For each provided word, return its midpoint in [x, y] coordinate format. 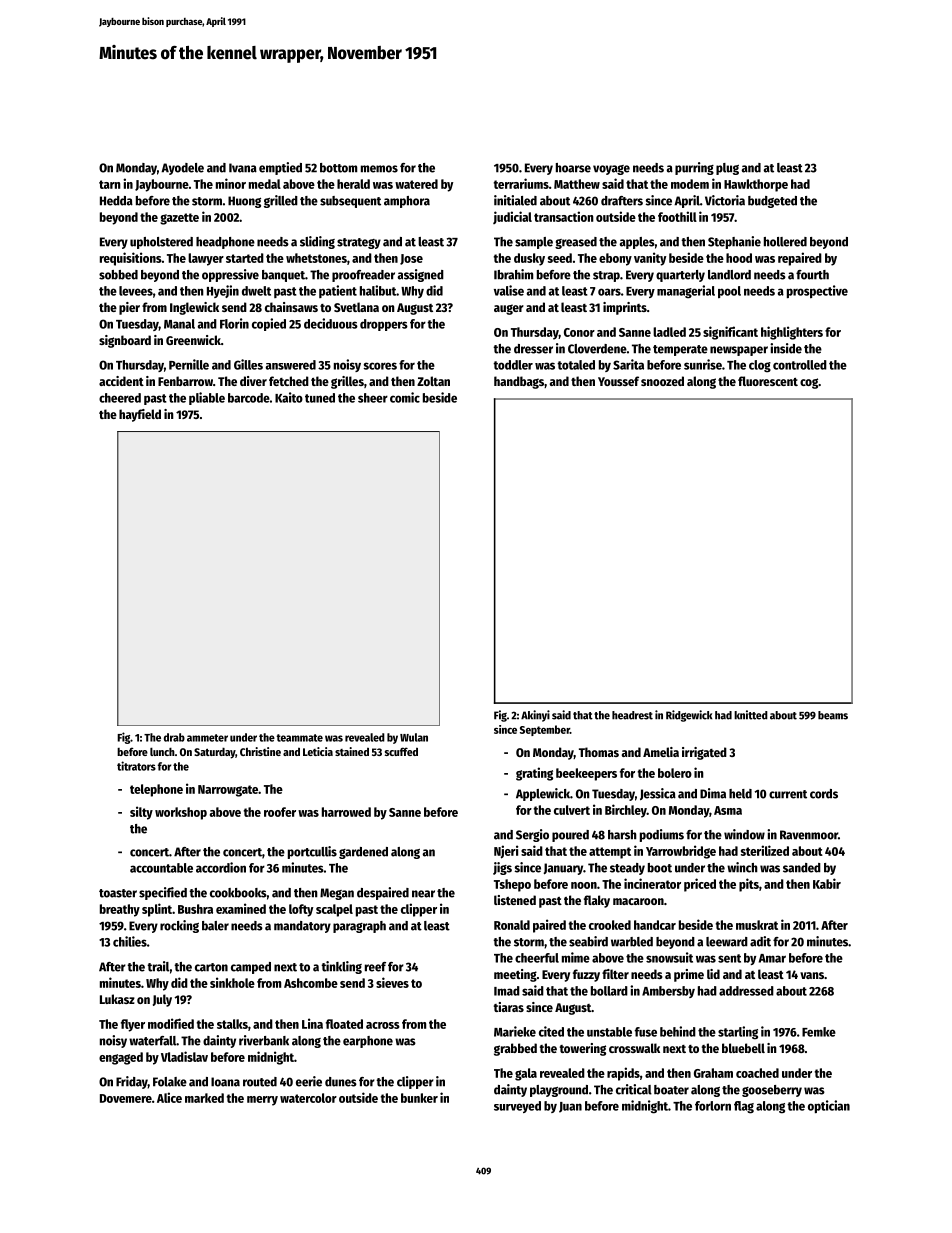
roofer [280, 812]
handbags [519, 382]
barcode [249, 398]
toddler [513, 365]
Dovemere [126, 1098]
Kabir [827, 883]
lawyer [206, 259]
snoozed [662, 381]
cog [809, 383]
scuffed [401, 751]
